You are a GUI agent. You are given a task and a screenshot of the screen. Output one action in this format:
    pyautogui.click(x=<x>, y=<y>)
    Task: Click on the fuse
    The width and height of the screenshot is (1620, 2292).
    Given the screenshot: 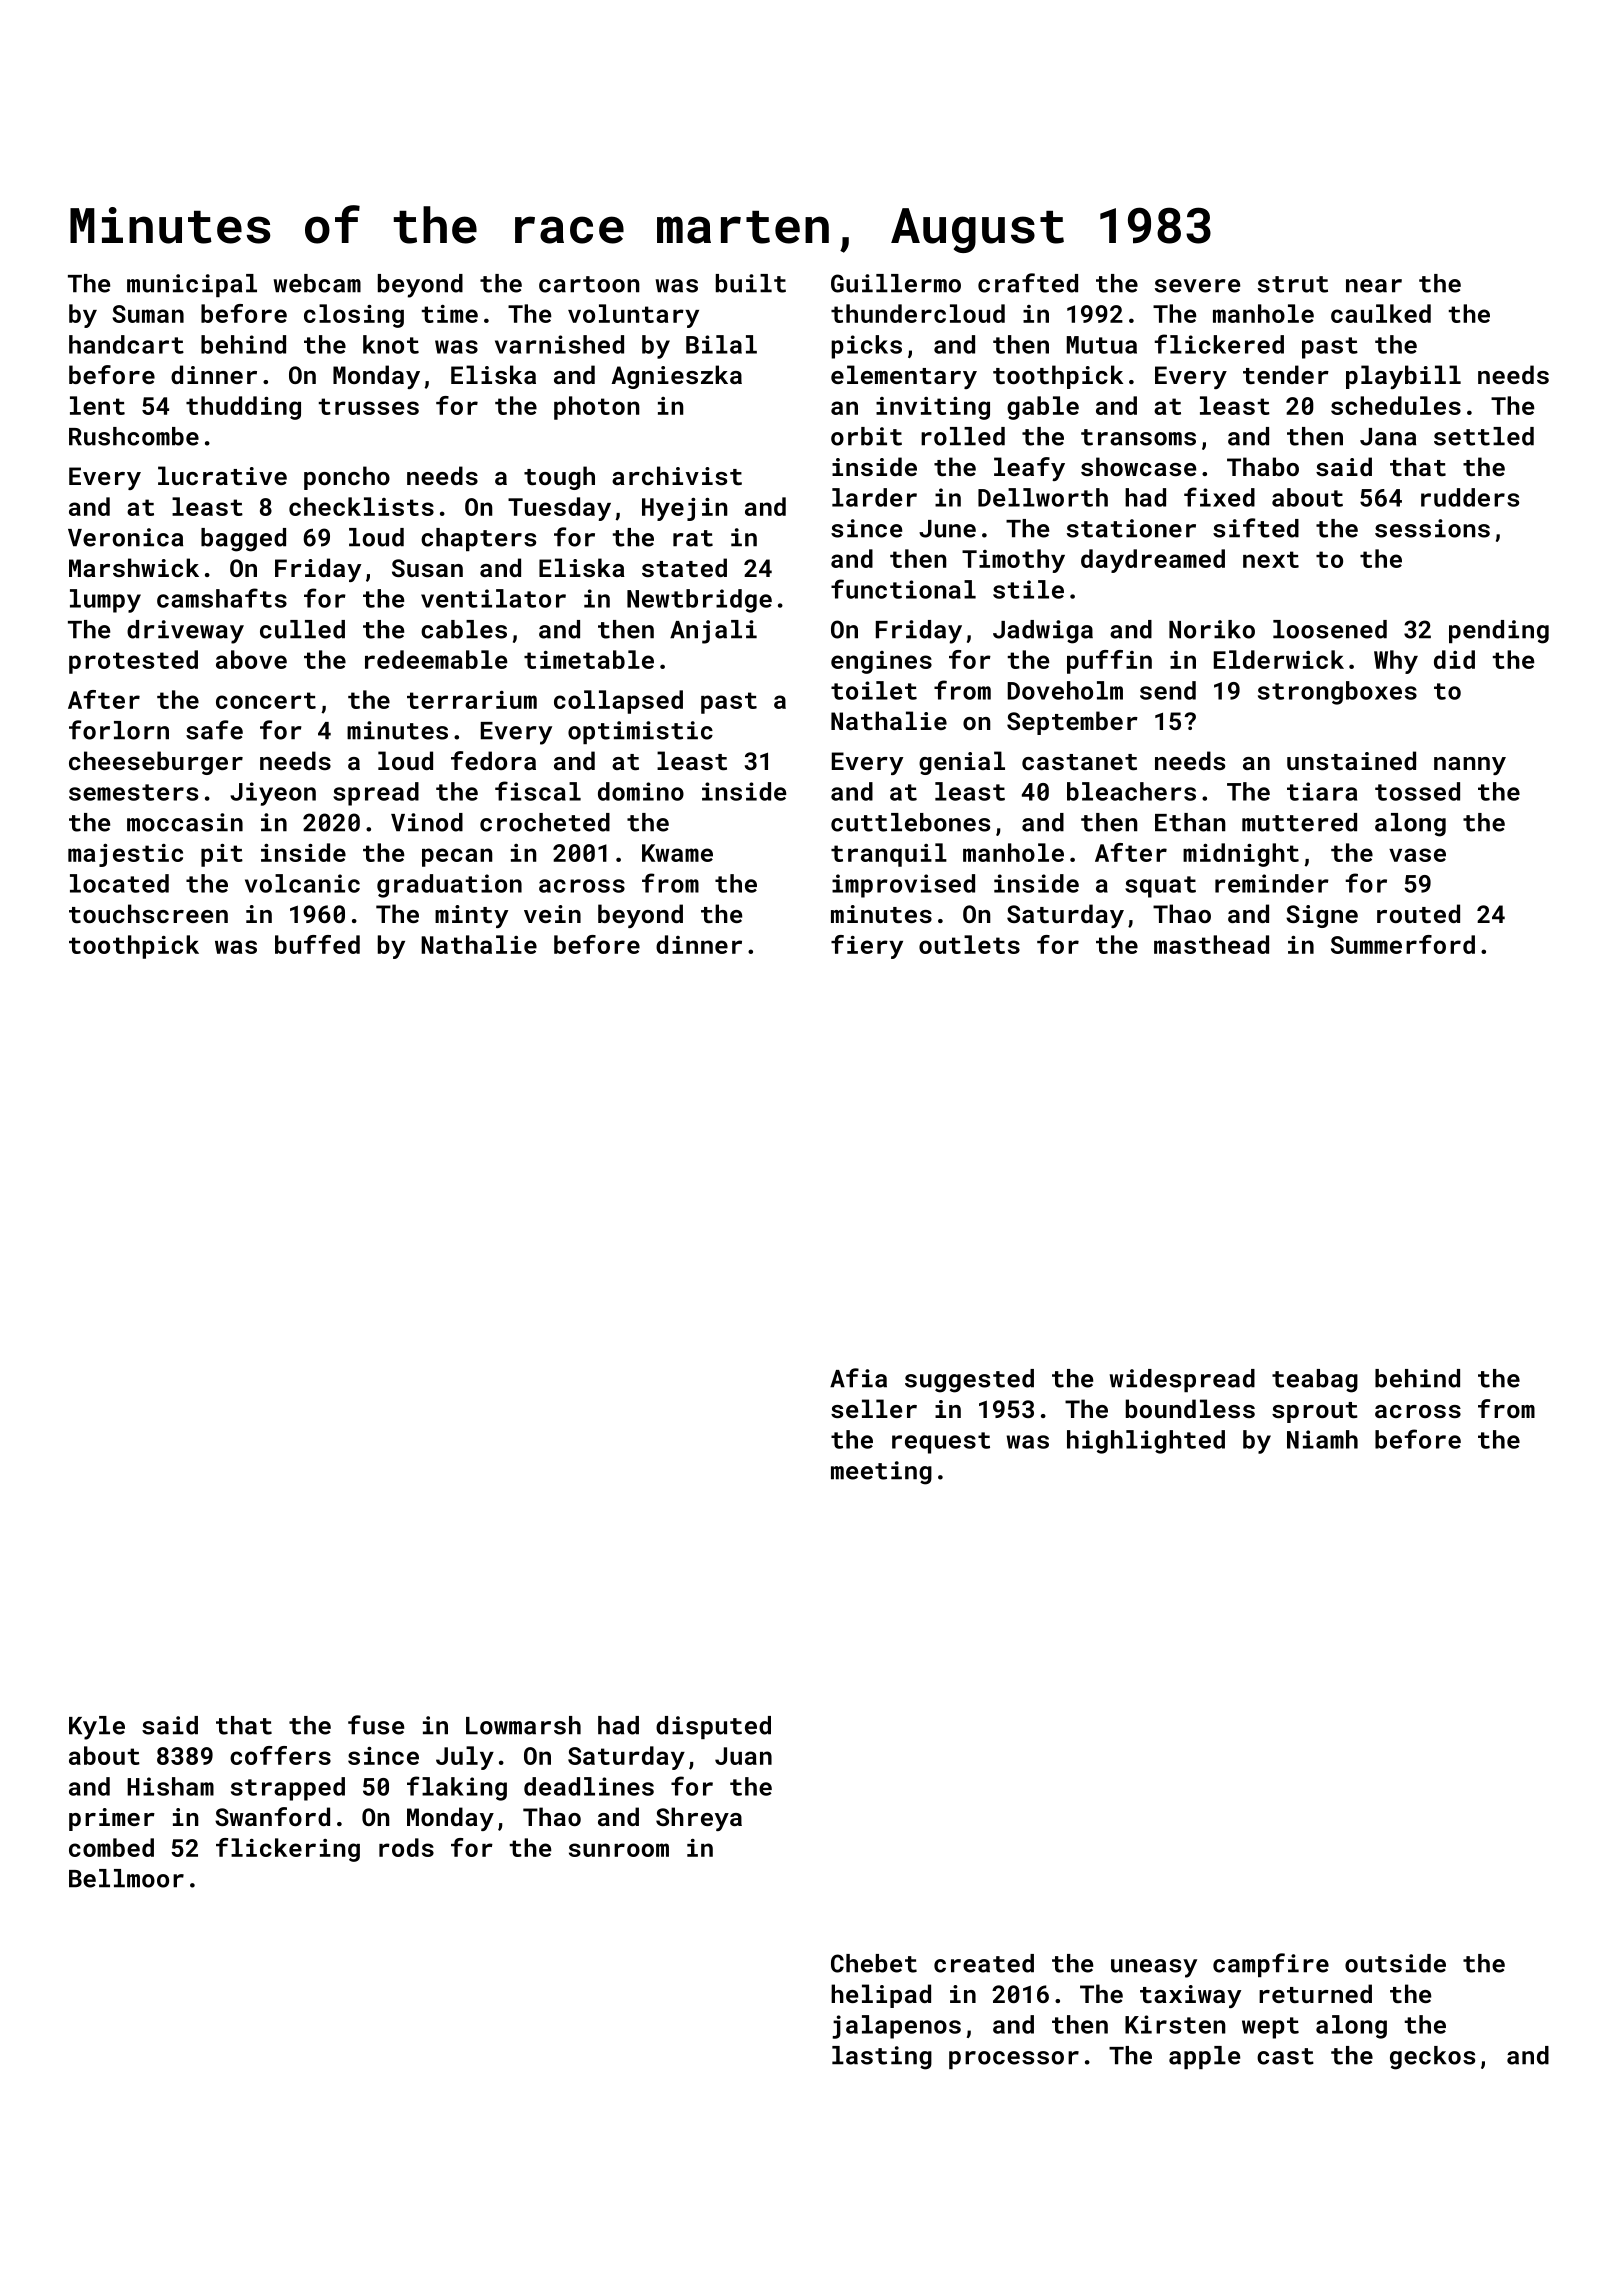 What is the action you would take?
    pyautogui.click(x=376, y=1725)
